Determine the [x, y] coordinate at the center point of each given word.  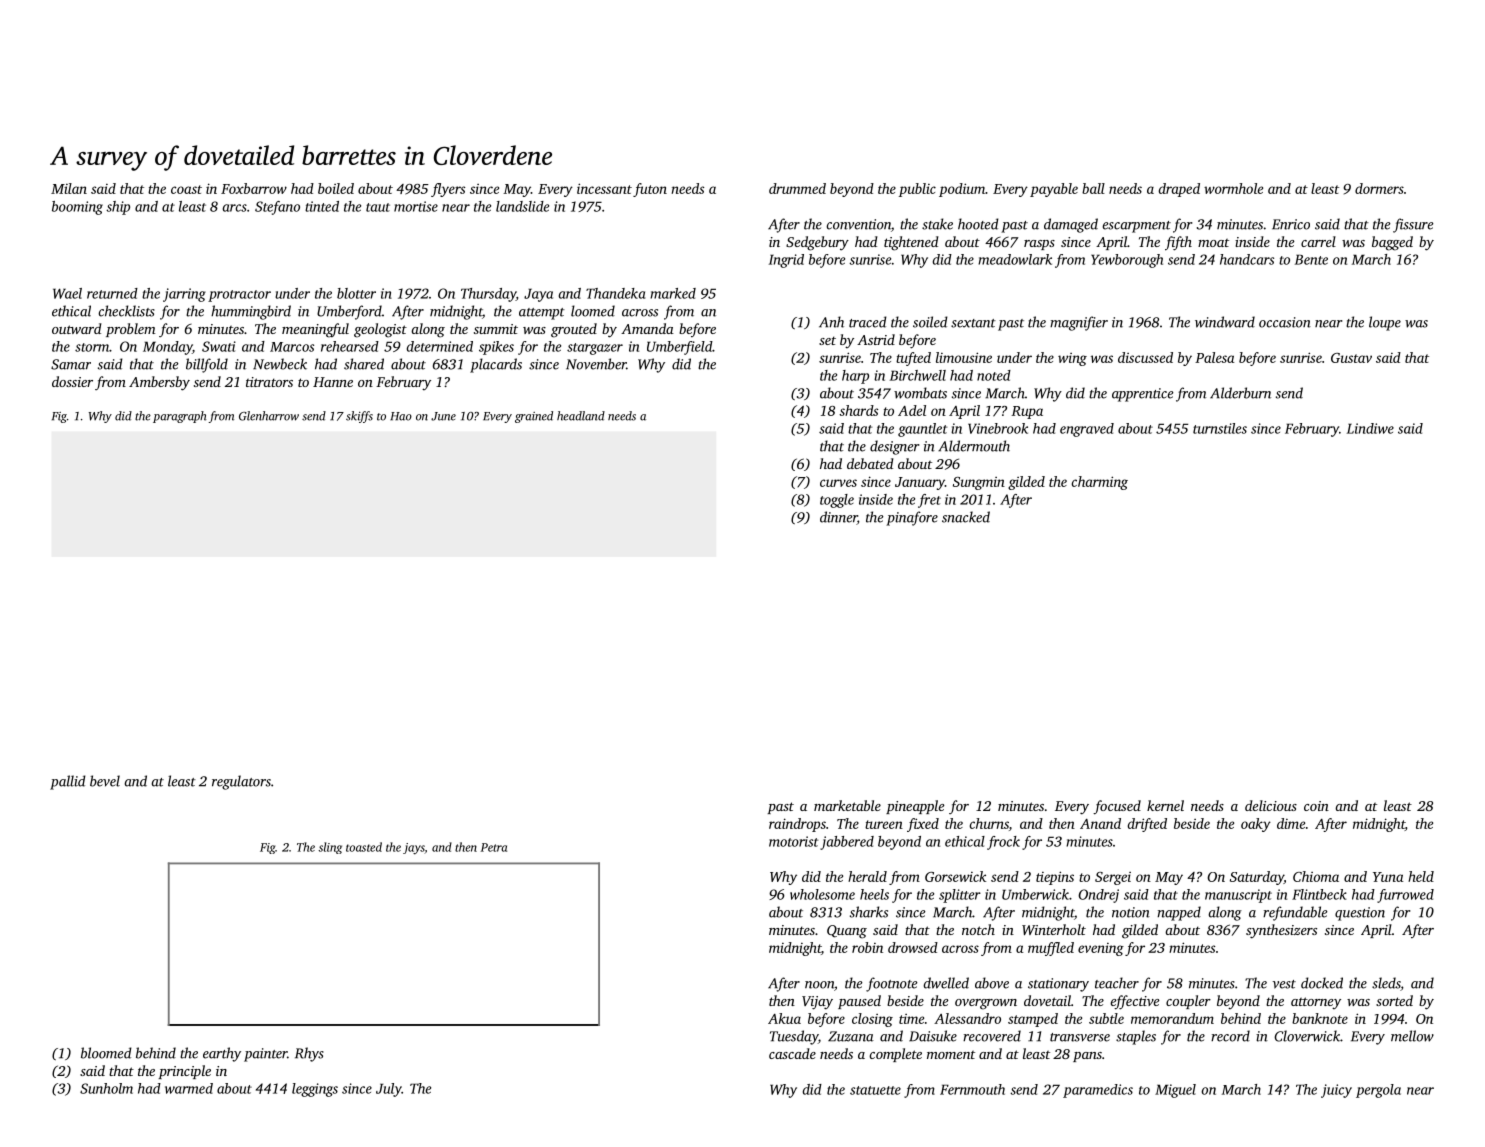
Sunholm [106, 1088]
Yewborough [1127, 261]
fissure [1413, 225]
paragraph [179, 417]
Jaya [538, 295]
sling [330, 848]
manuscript [1238, 896]
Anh [831, 322]
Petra [494, 847]
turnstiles [1220, 428]
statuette [875, 1090]
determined [440, 346]
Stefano [277, 208]
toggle [837, 501]
